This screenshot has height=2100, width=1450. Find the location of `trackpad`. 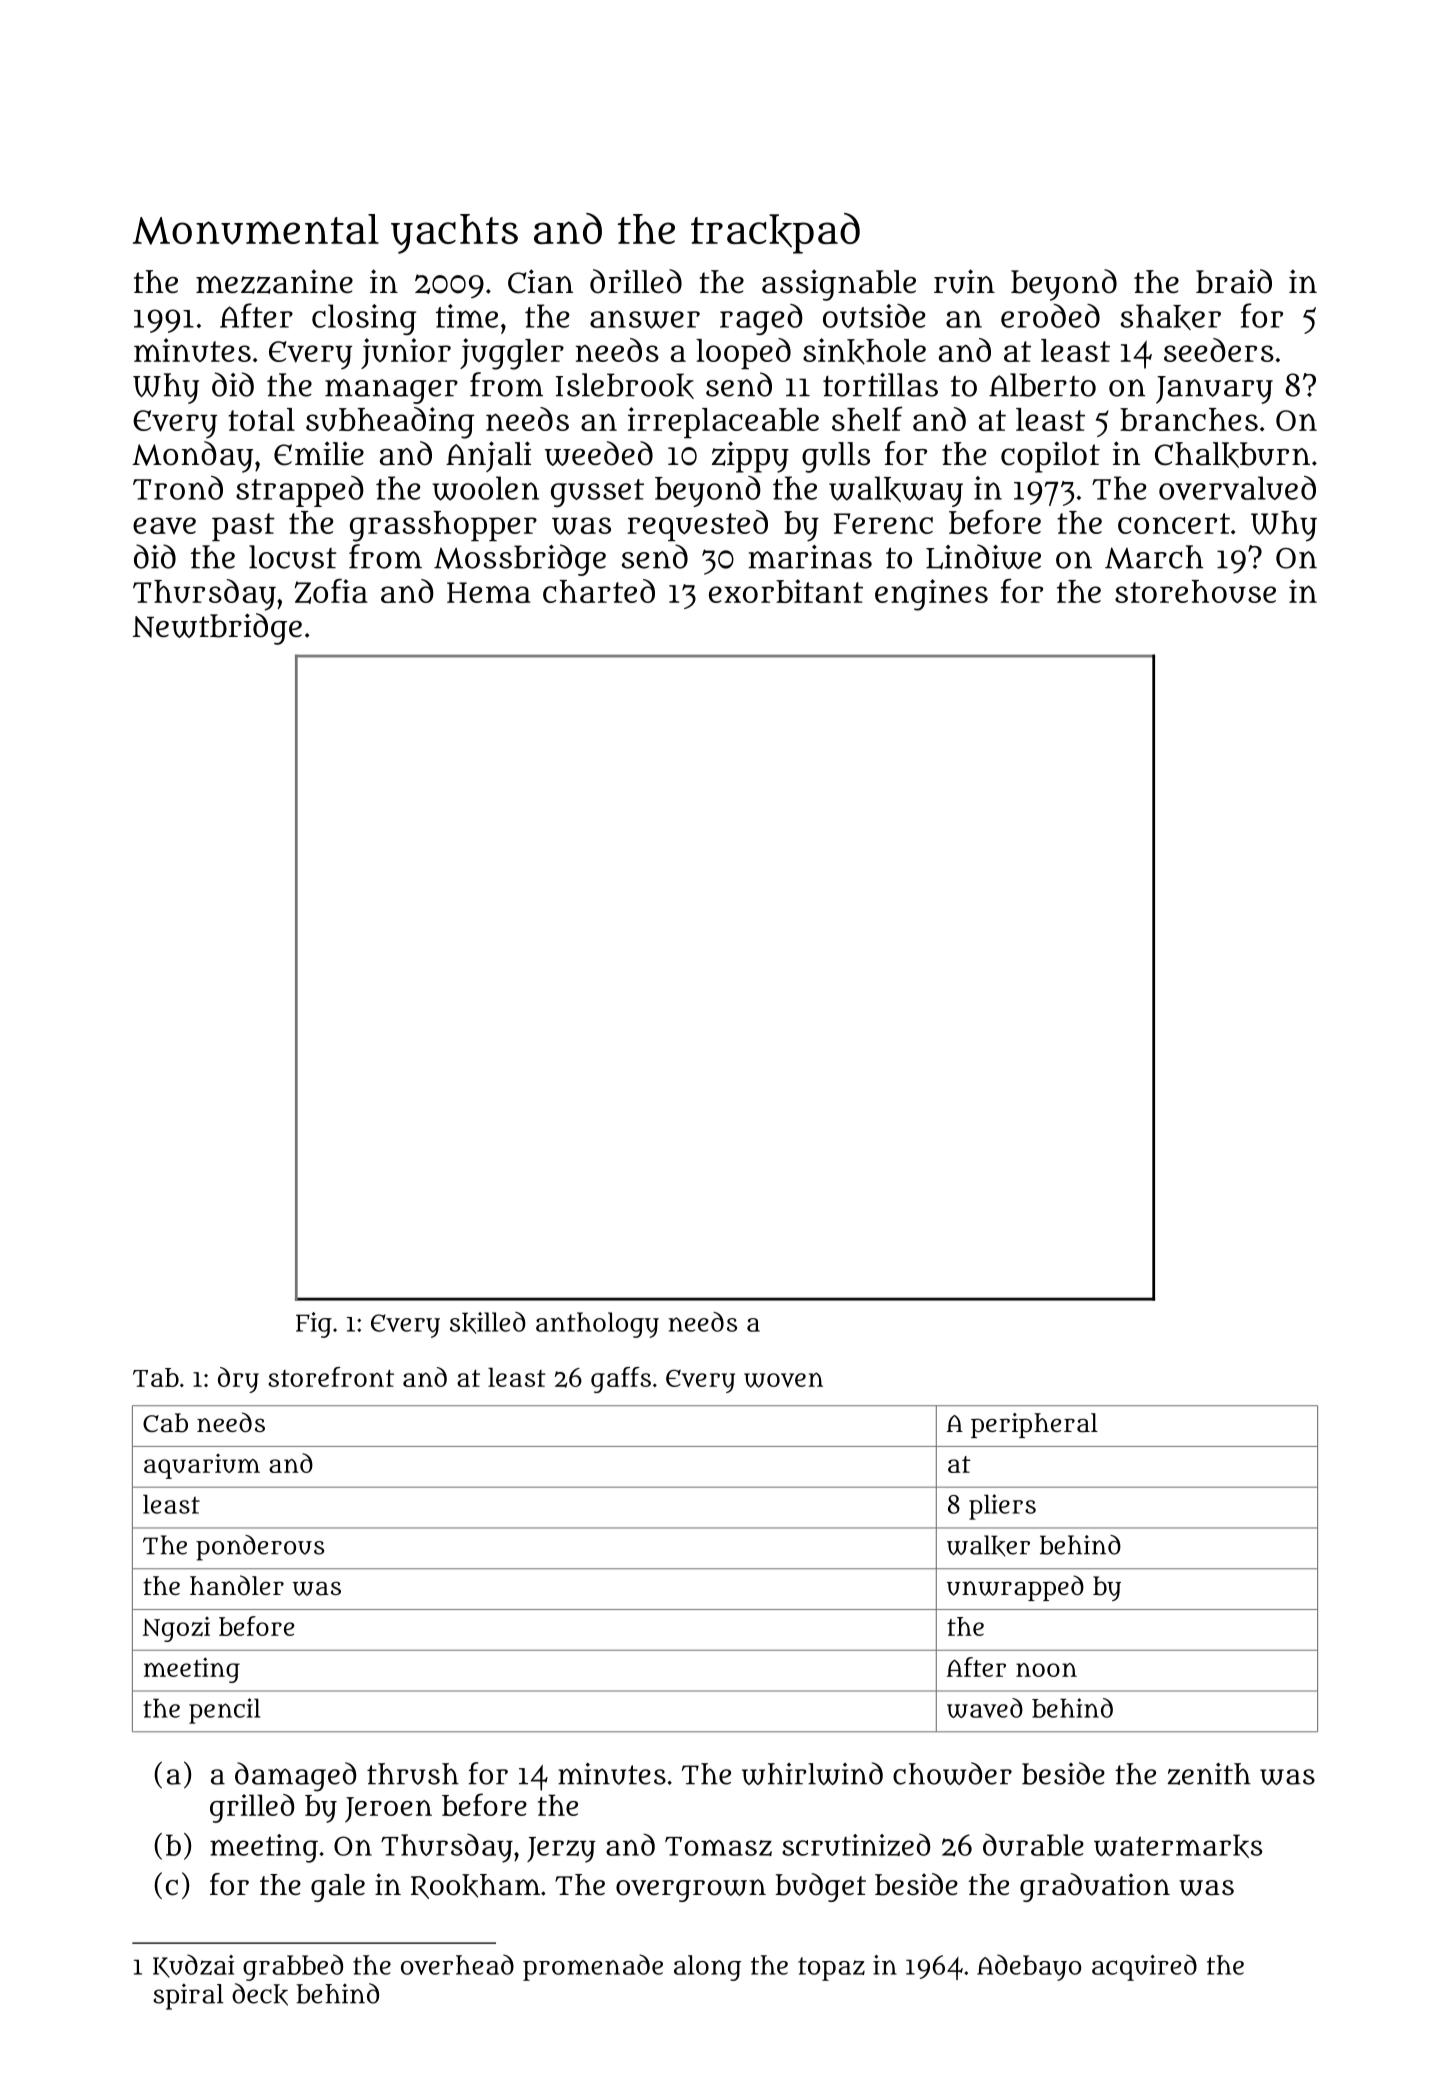

trackpad is located at coordinates (775, 233).
